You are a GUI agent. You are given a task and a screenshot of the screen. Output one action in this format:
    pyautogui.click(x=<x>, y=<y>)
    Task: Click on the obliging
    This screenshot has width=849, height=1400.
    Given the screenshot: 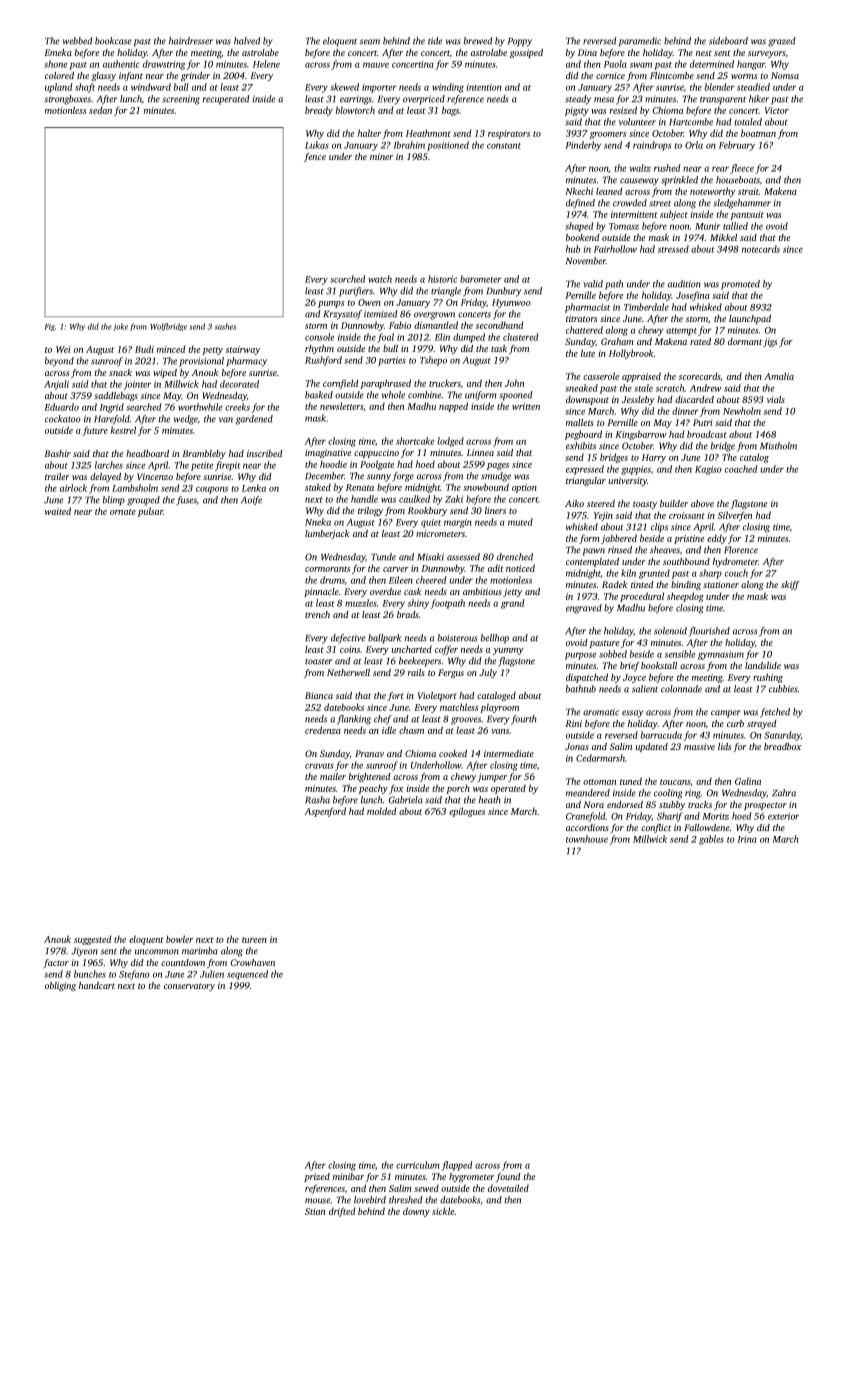 What is the action you would take?
    pyautogui.click(x=60, y=986)
